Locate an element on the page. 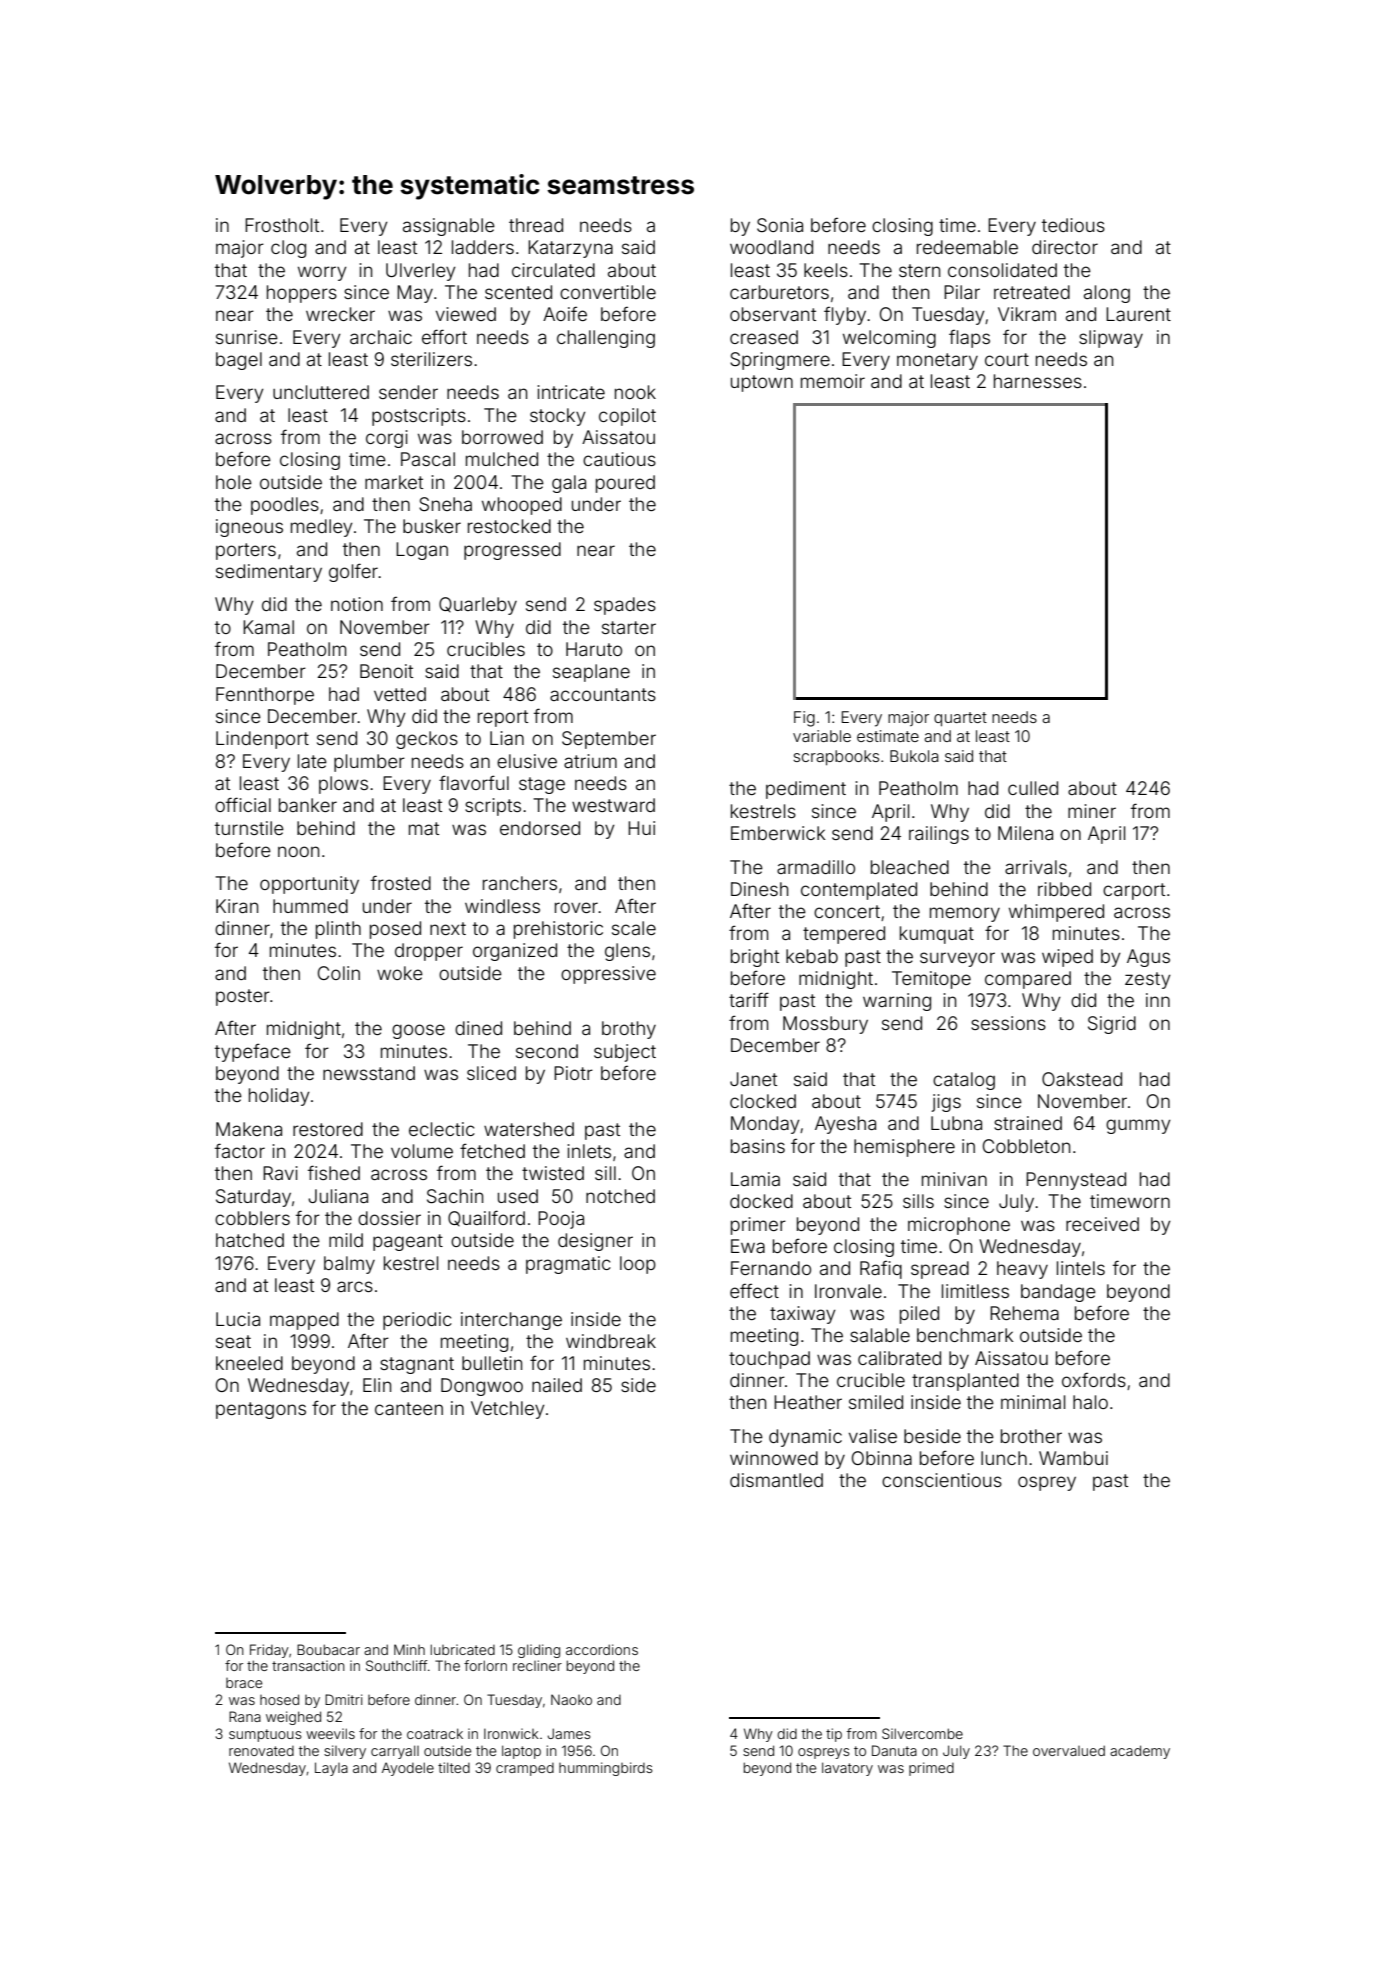 This page has width=1386, height=1969. Friday is located at coordinates (269, 1651).
